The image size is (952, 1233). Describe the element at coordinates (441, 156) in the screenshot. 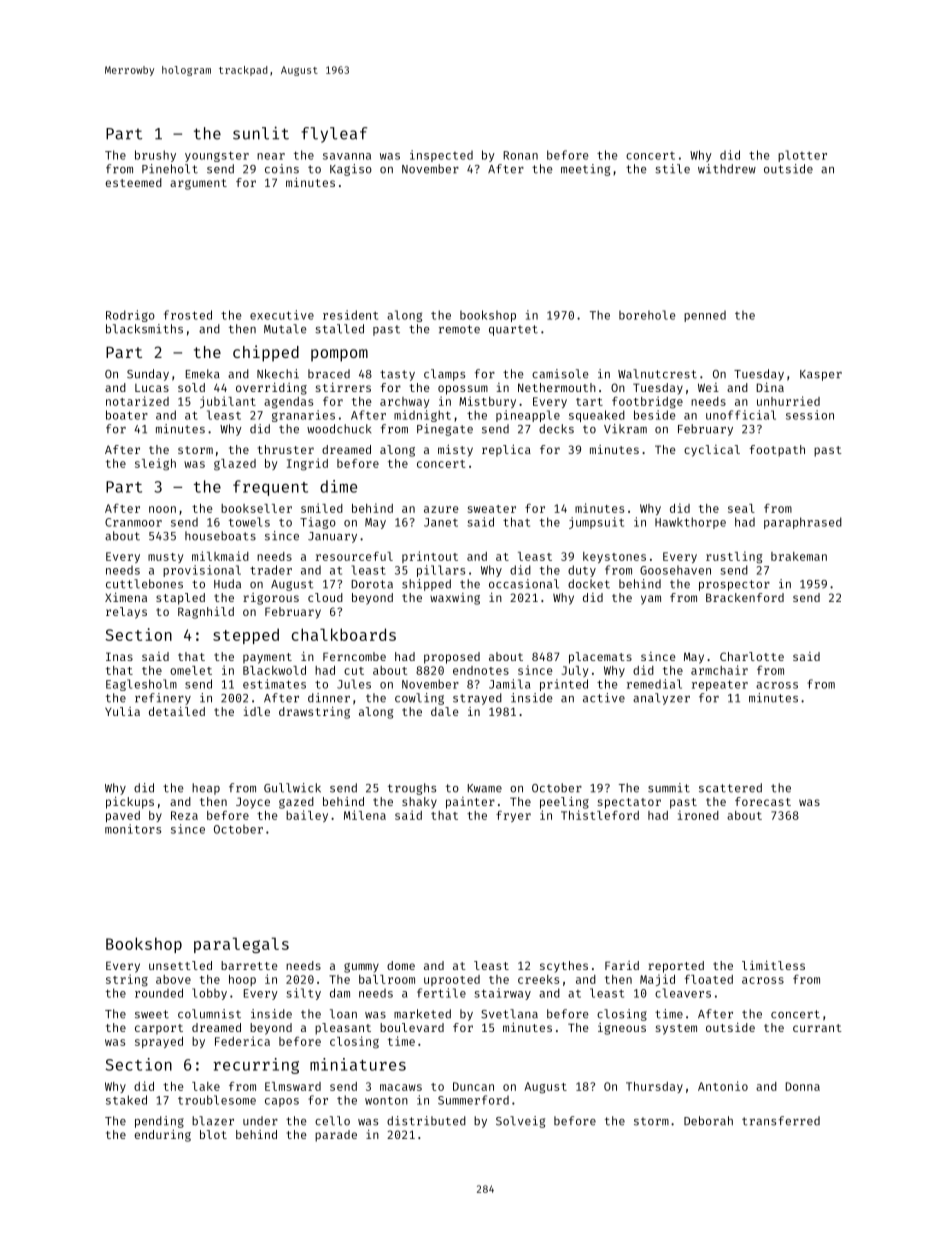

I see `inspected` at that location.
